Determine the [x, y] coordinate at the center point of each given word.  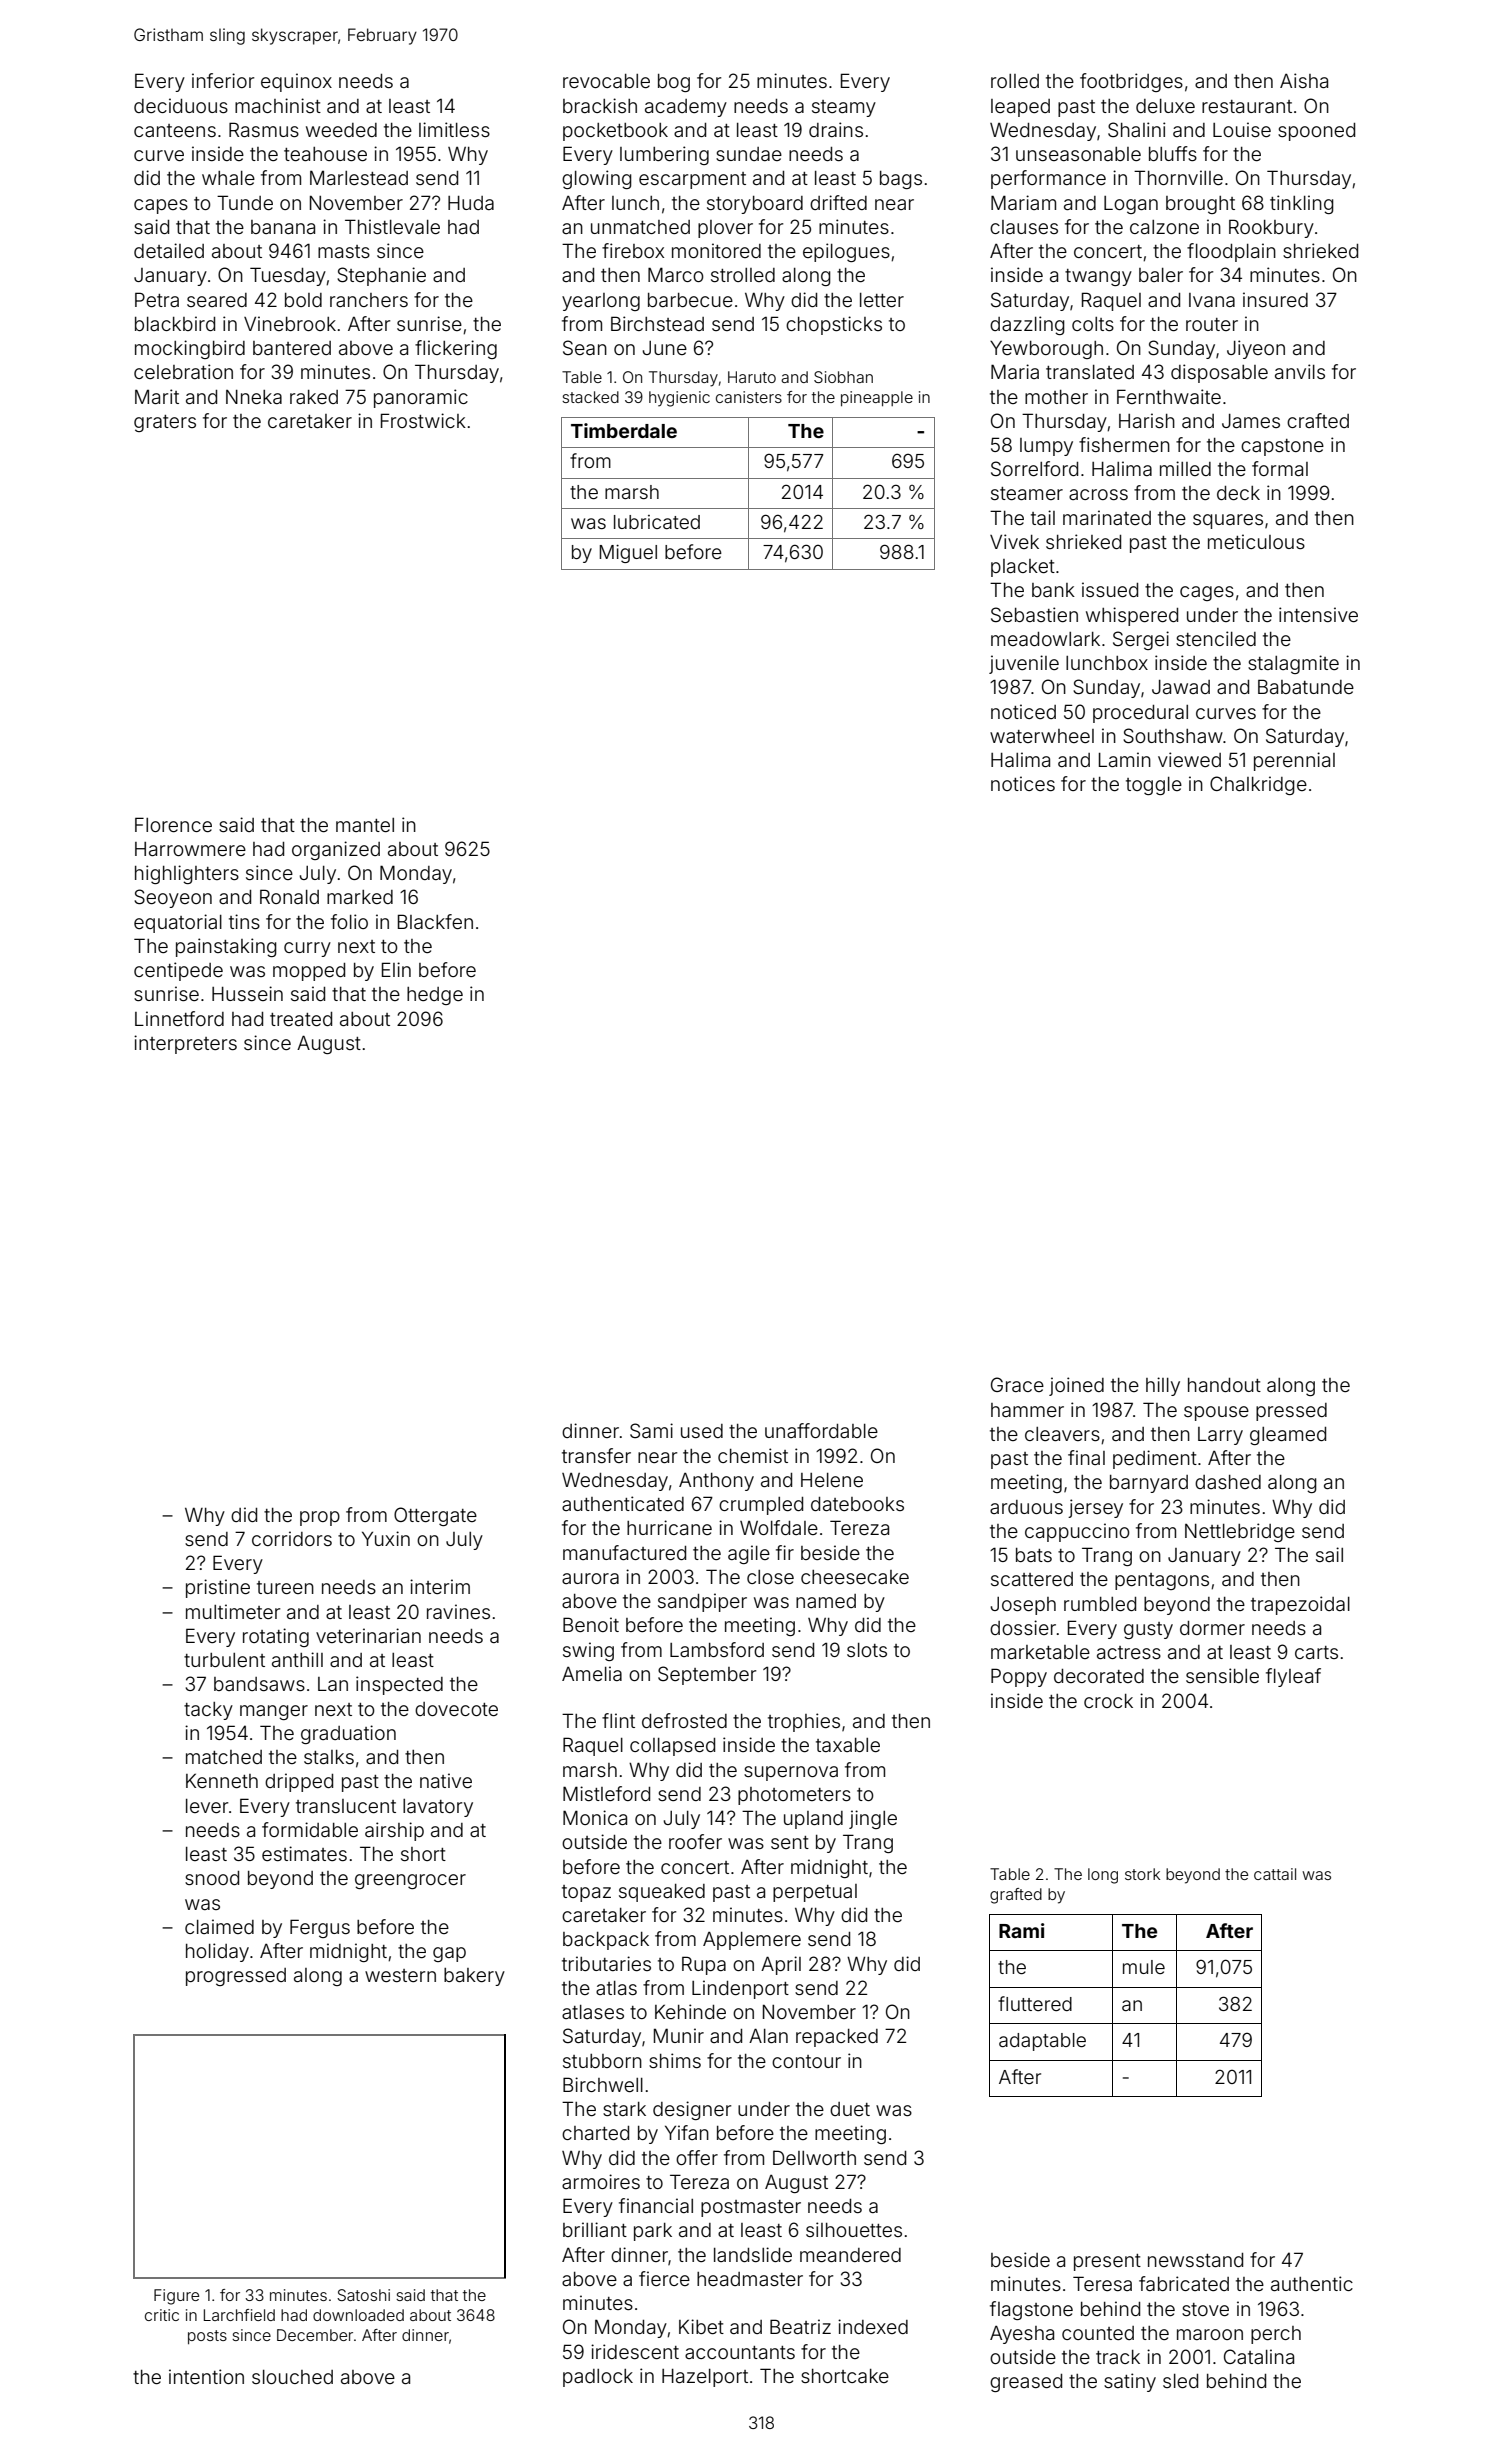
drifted [838, 202]
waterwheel [1042, 736]
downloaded [358, 2315]
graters [165, 423]
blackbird [175, 323]
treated [301, 1019]
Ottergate [435, 1516]
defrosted [684, 1720]
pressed [1291, 1412]
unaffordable [821, 1430]
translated [1090, 372]
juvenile [1024, 664]
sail [1329, 1554]
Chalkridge [1258, 785]
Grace [1017, 1384]
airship [394, 1831]
